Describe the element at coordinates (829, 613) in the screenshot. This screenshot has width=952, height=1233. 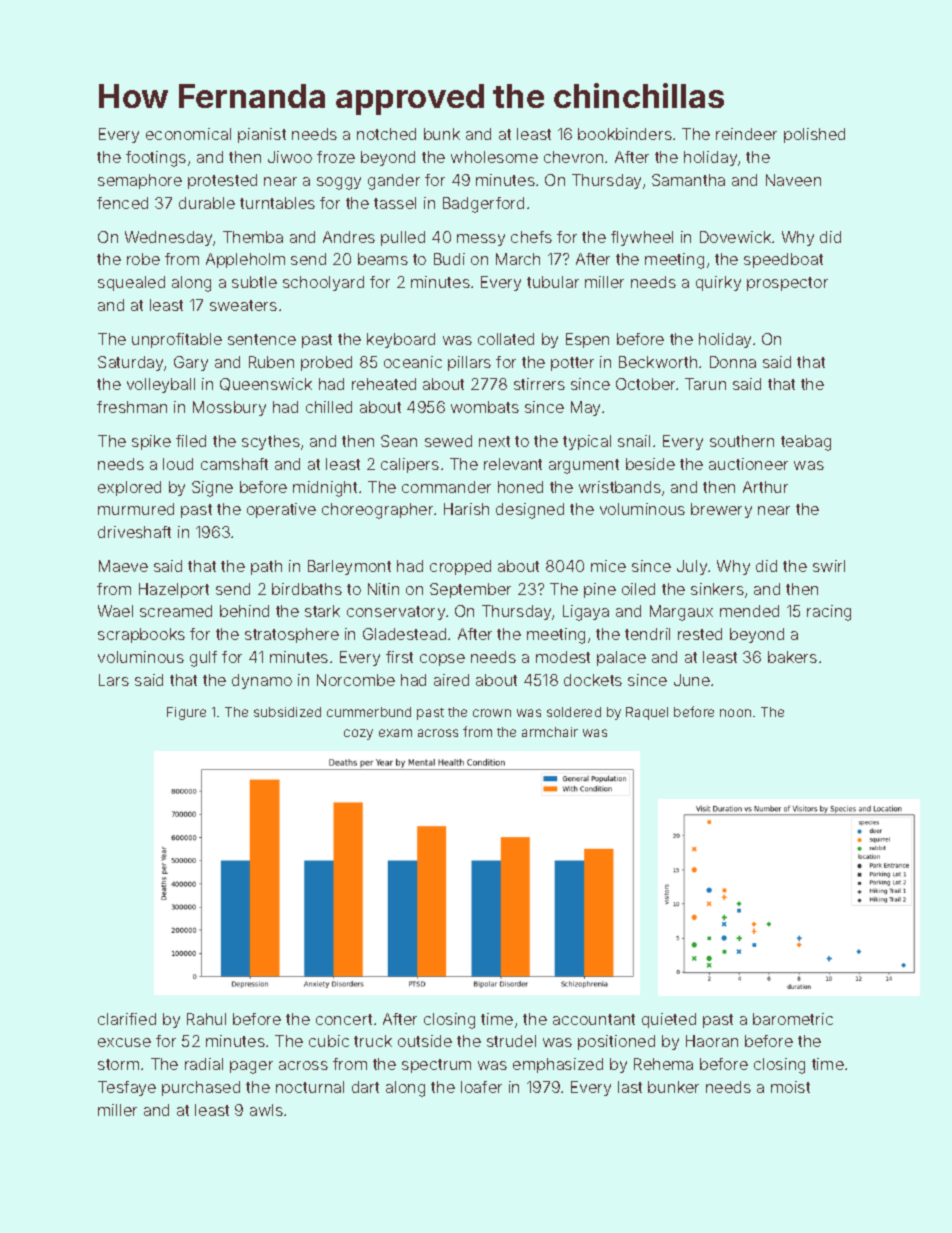
I see `racing` at that location.
